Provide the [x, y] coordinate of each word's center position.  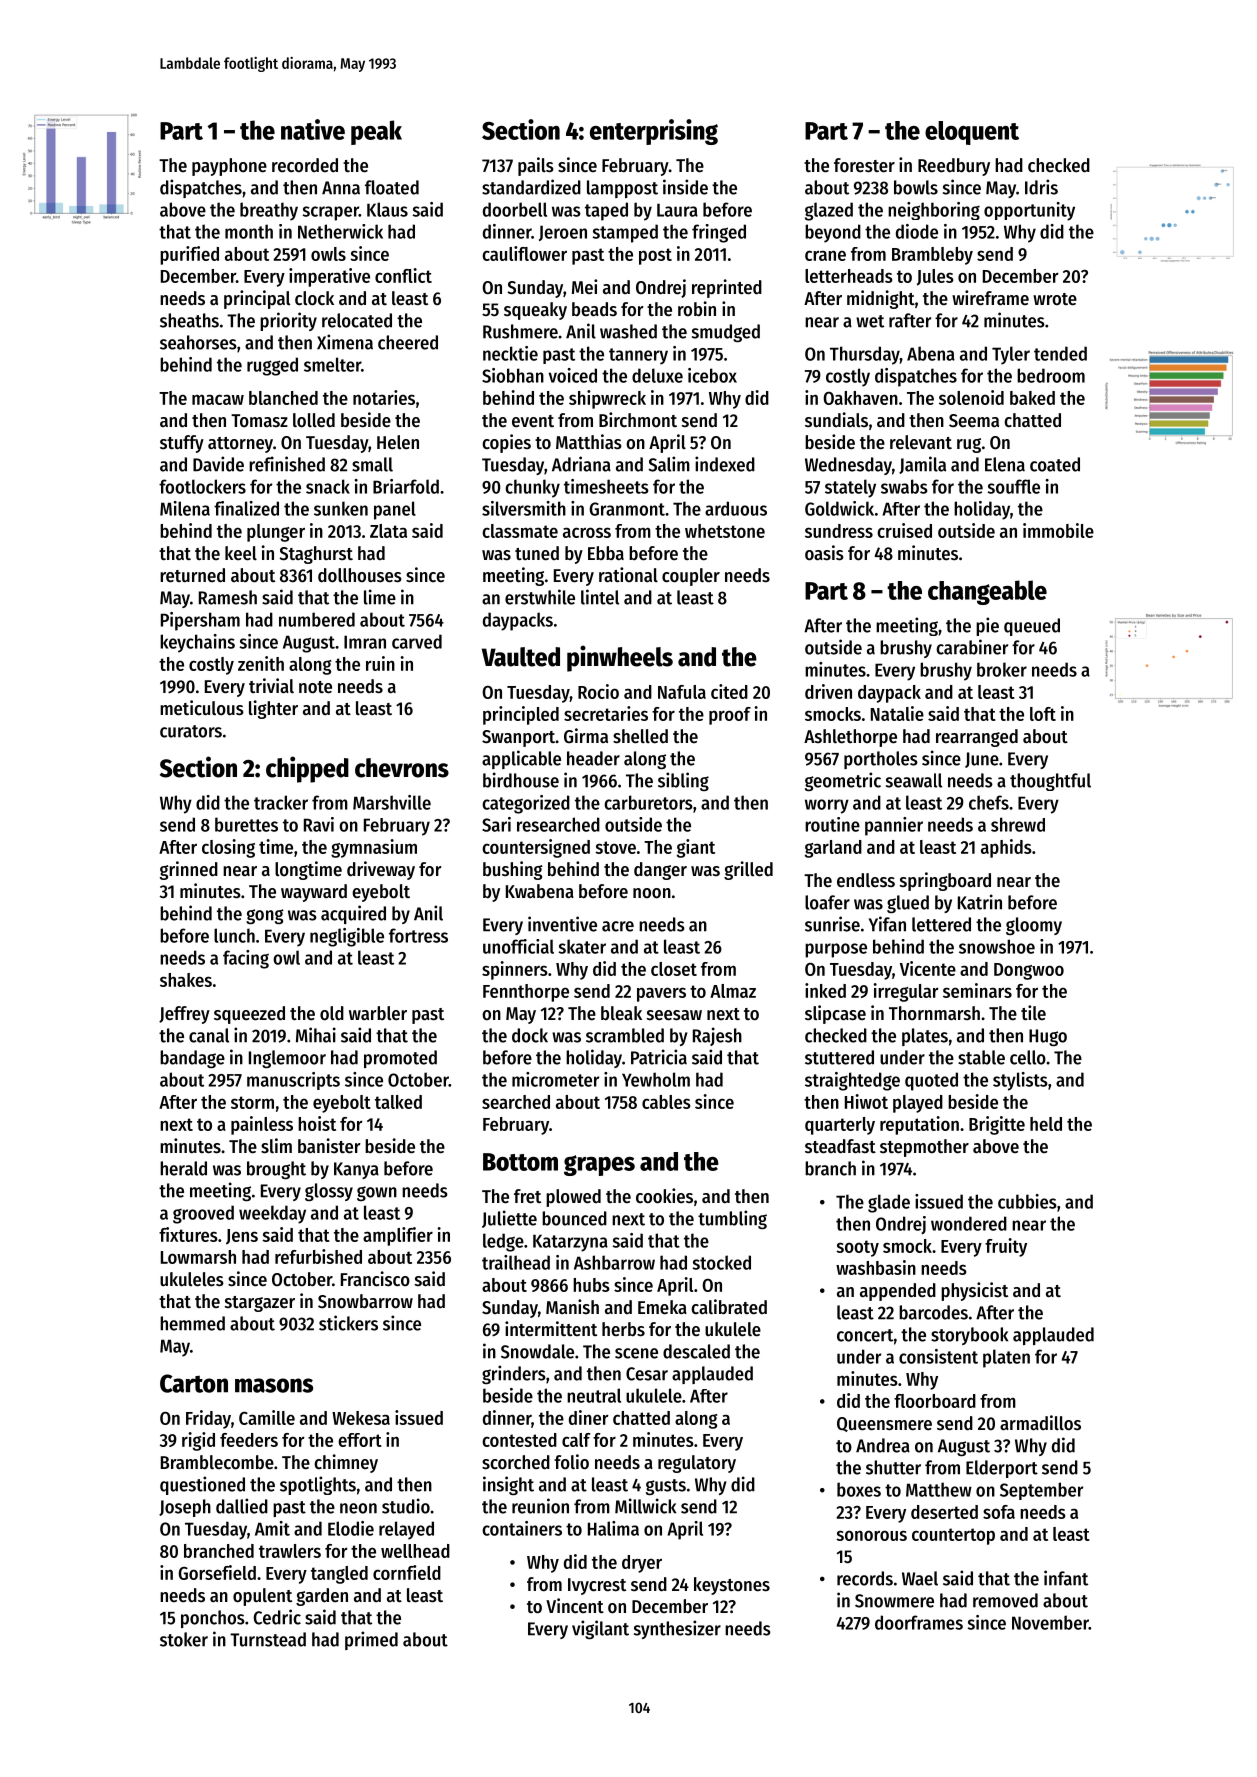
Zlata [388, 531]
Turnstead [268, 1639]
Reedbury [954, 167]
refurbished [318, 1256]
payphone [229, 167]
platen [1006, 1358]
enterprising [654, 132]
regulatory [697, 1464]
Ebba [606, 553]
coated [1055, 464]
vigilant [600, 1629]
